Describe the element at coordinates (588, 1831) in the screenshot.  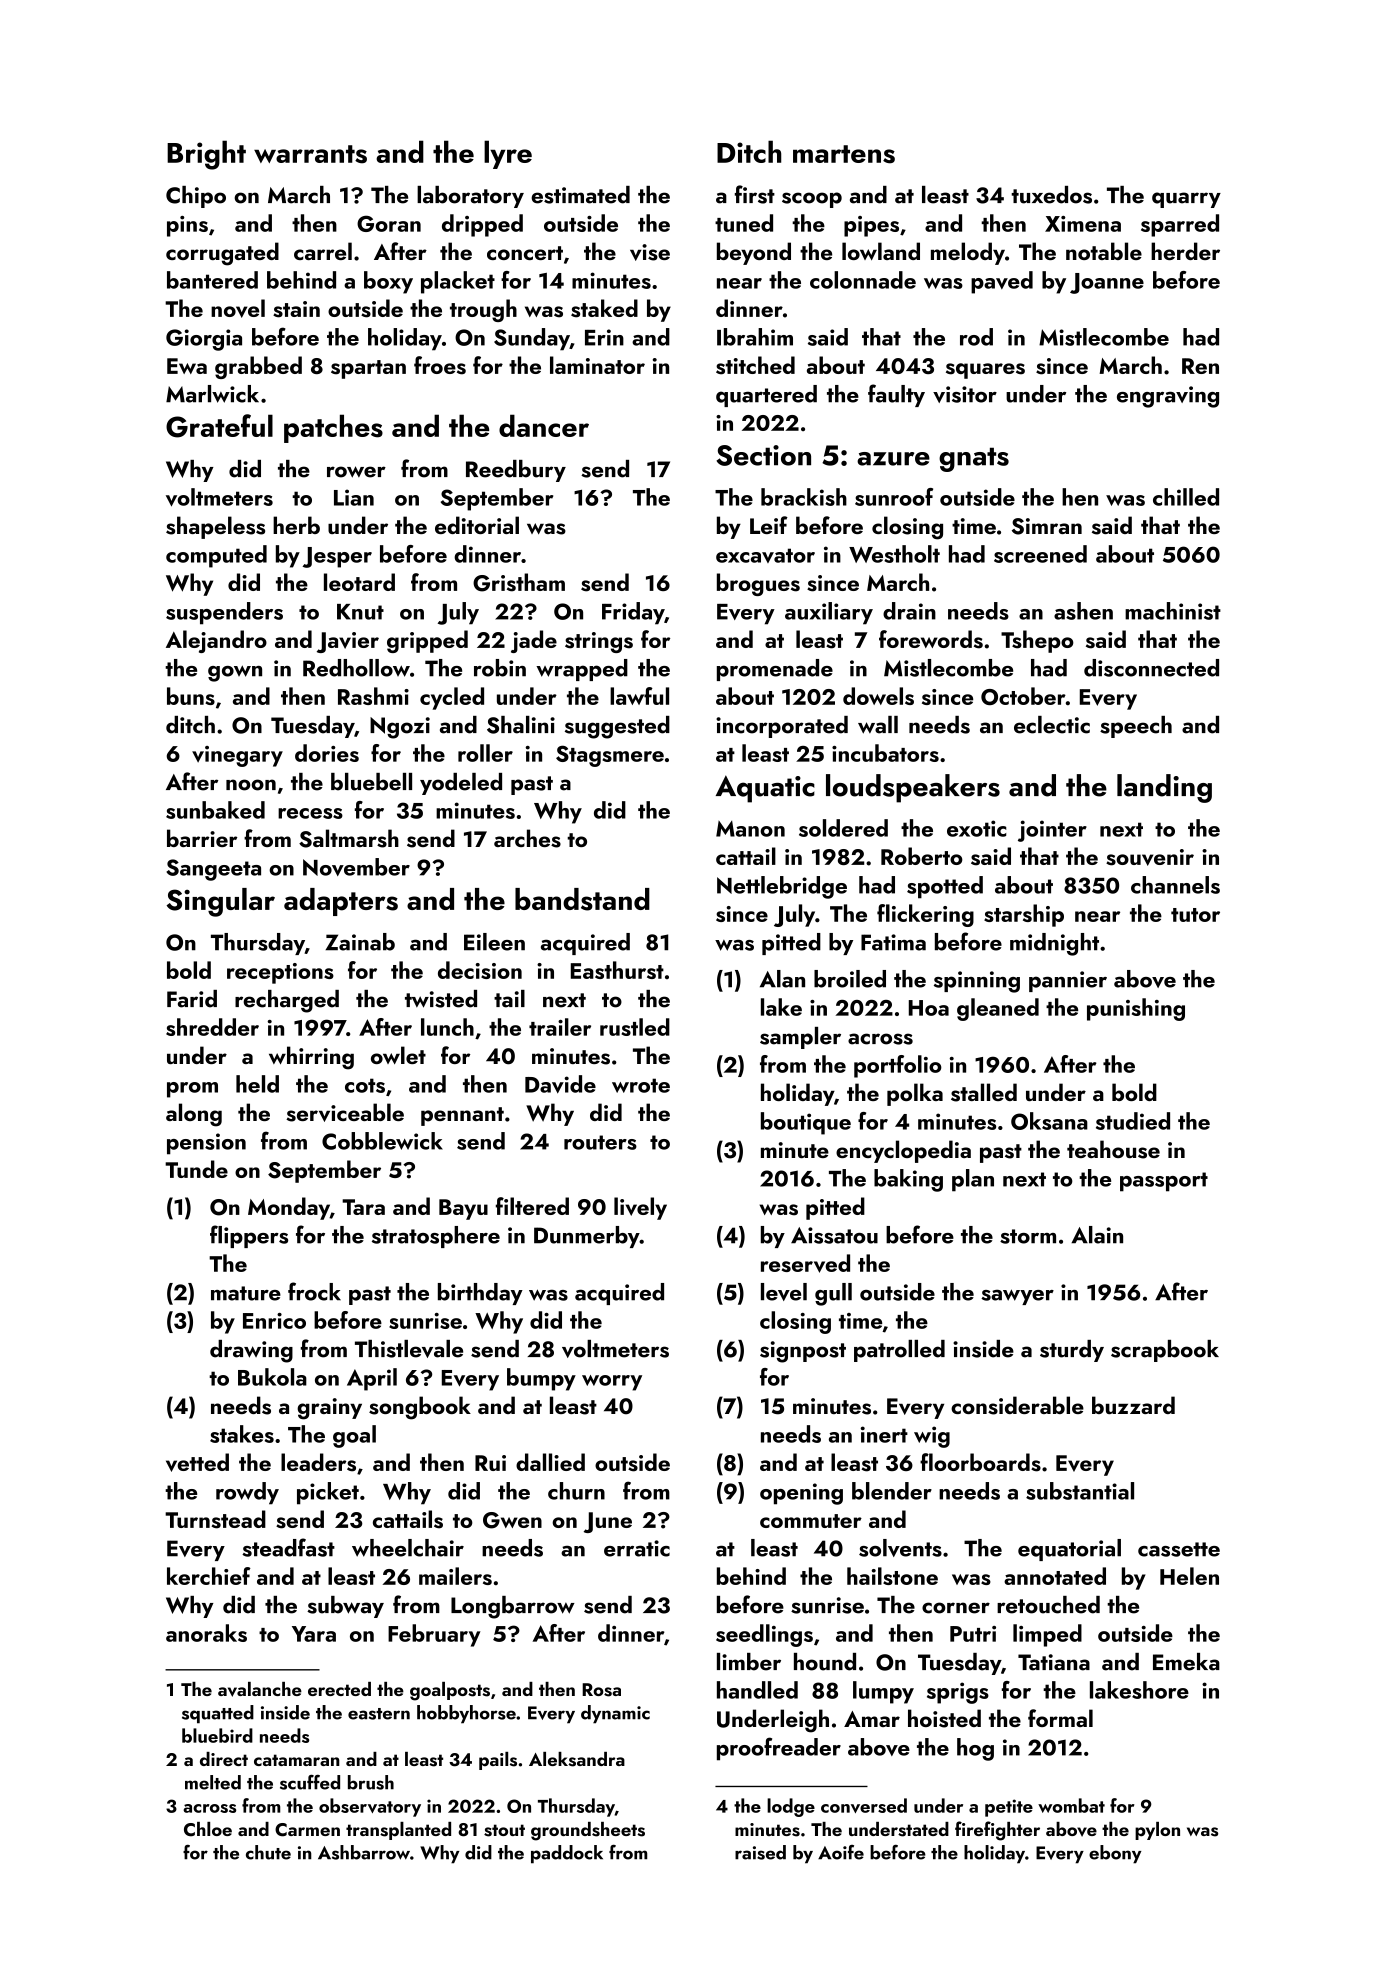
I see `groundsheets` at that location.
